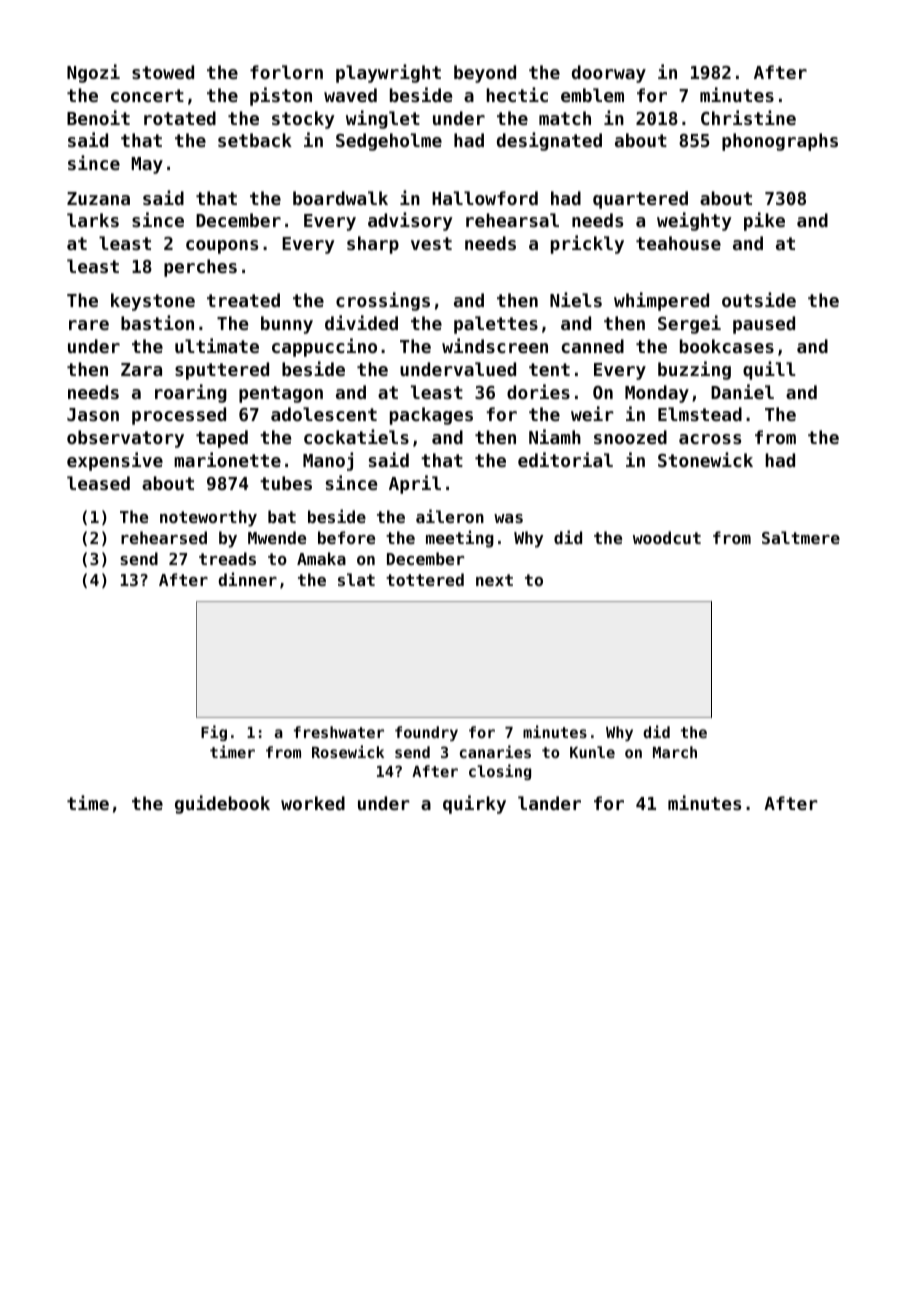 The height and width of the document is (1316, 908). What do you see at coordinates (339, 732) in the document?
I see `freshwater` at bounding box center [339, 732].
